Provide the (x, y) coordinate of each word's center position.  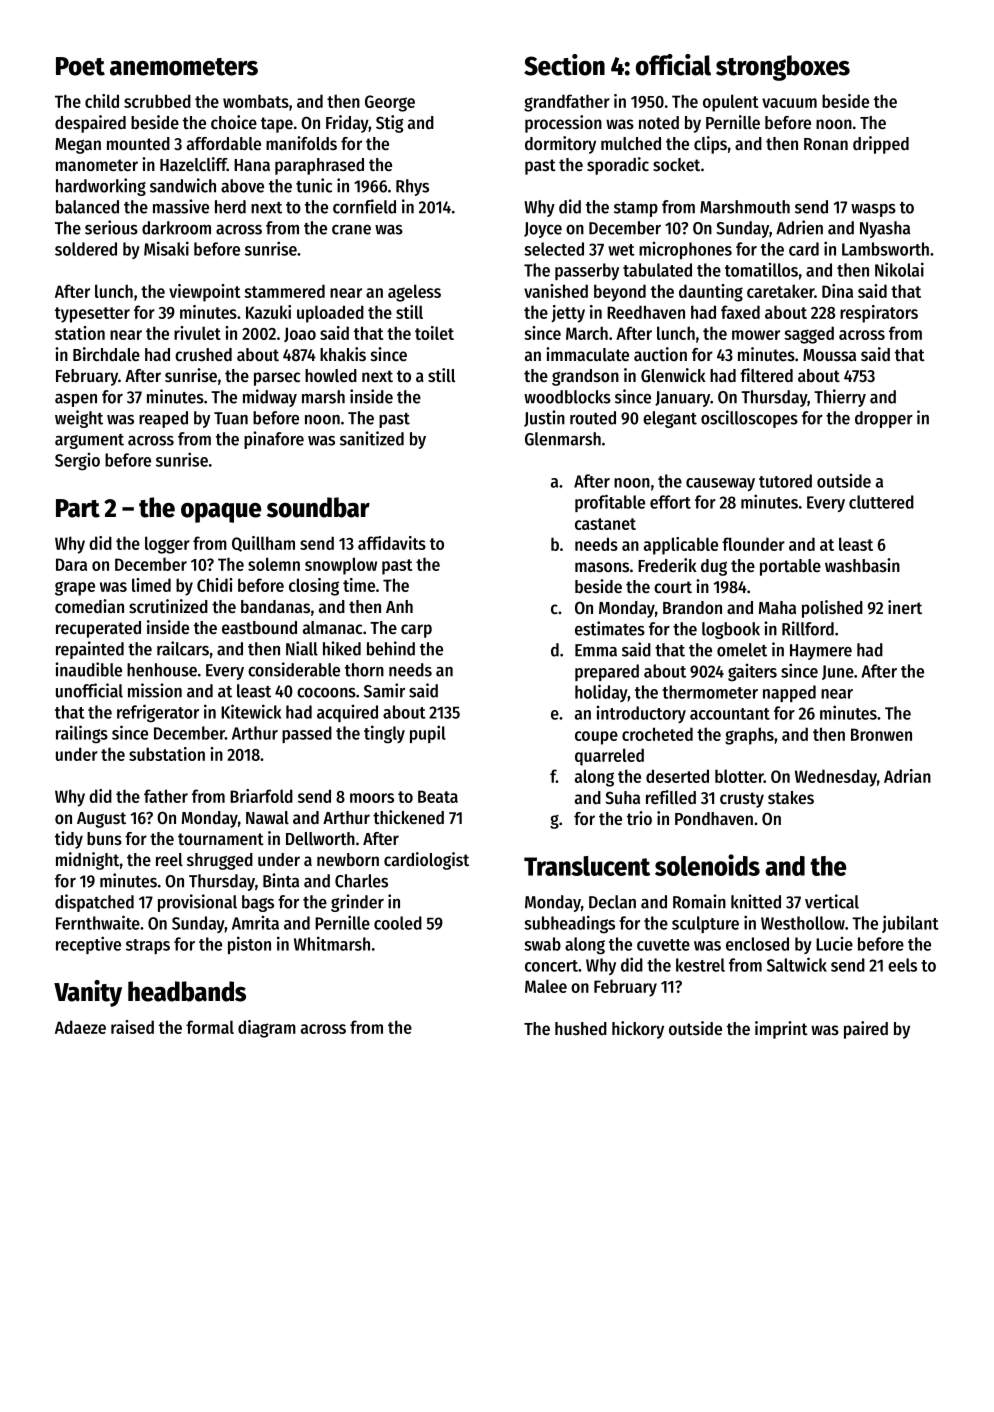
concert (551, 966)
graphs (749, 736)
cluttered (881, 502)
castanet (605, 524)
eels (902, 965)
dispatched (94, 903)
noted (659, 123)
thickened (408, 817)
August (101, 820)
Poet (80, 66)
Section (564, 65)
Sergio (77, 462)
